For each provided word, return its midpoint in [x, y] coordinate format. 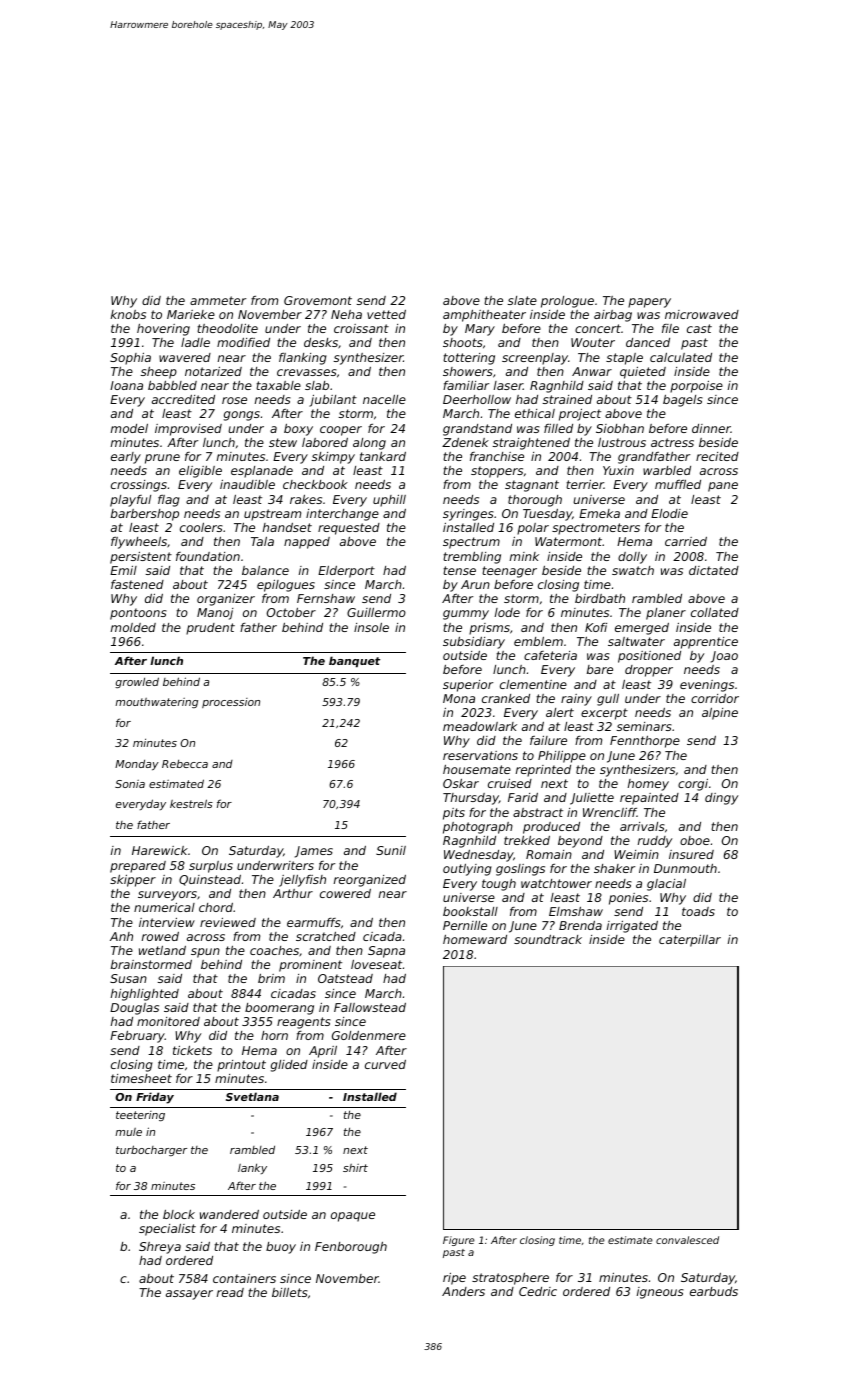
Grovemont [318, 300]
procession [231, 703]
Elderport [346, 572]
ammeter [218, 300]
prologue [567, 302]
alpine [720, 714]
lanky [252, 1169]
